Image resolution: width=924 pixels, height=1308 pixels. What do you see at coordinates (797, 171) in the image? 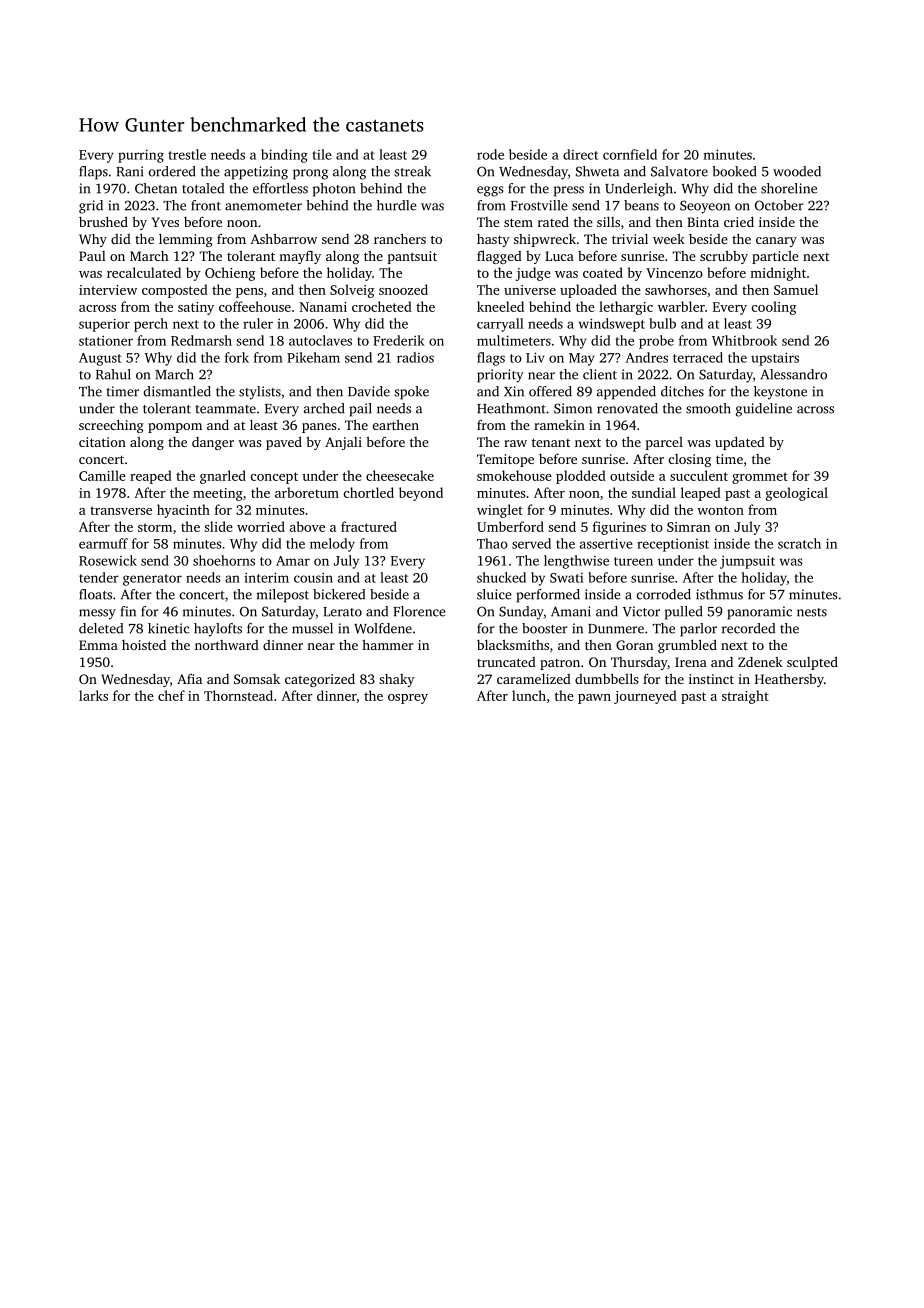
I see `wooded` at bounding box center [797, 171].
